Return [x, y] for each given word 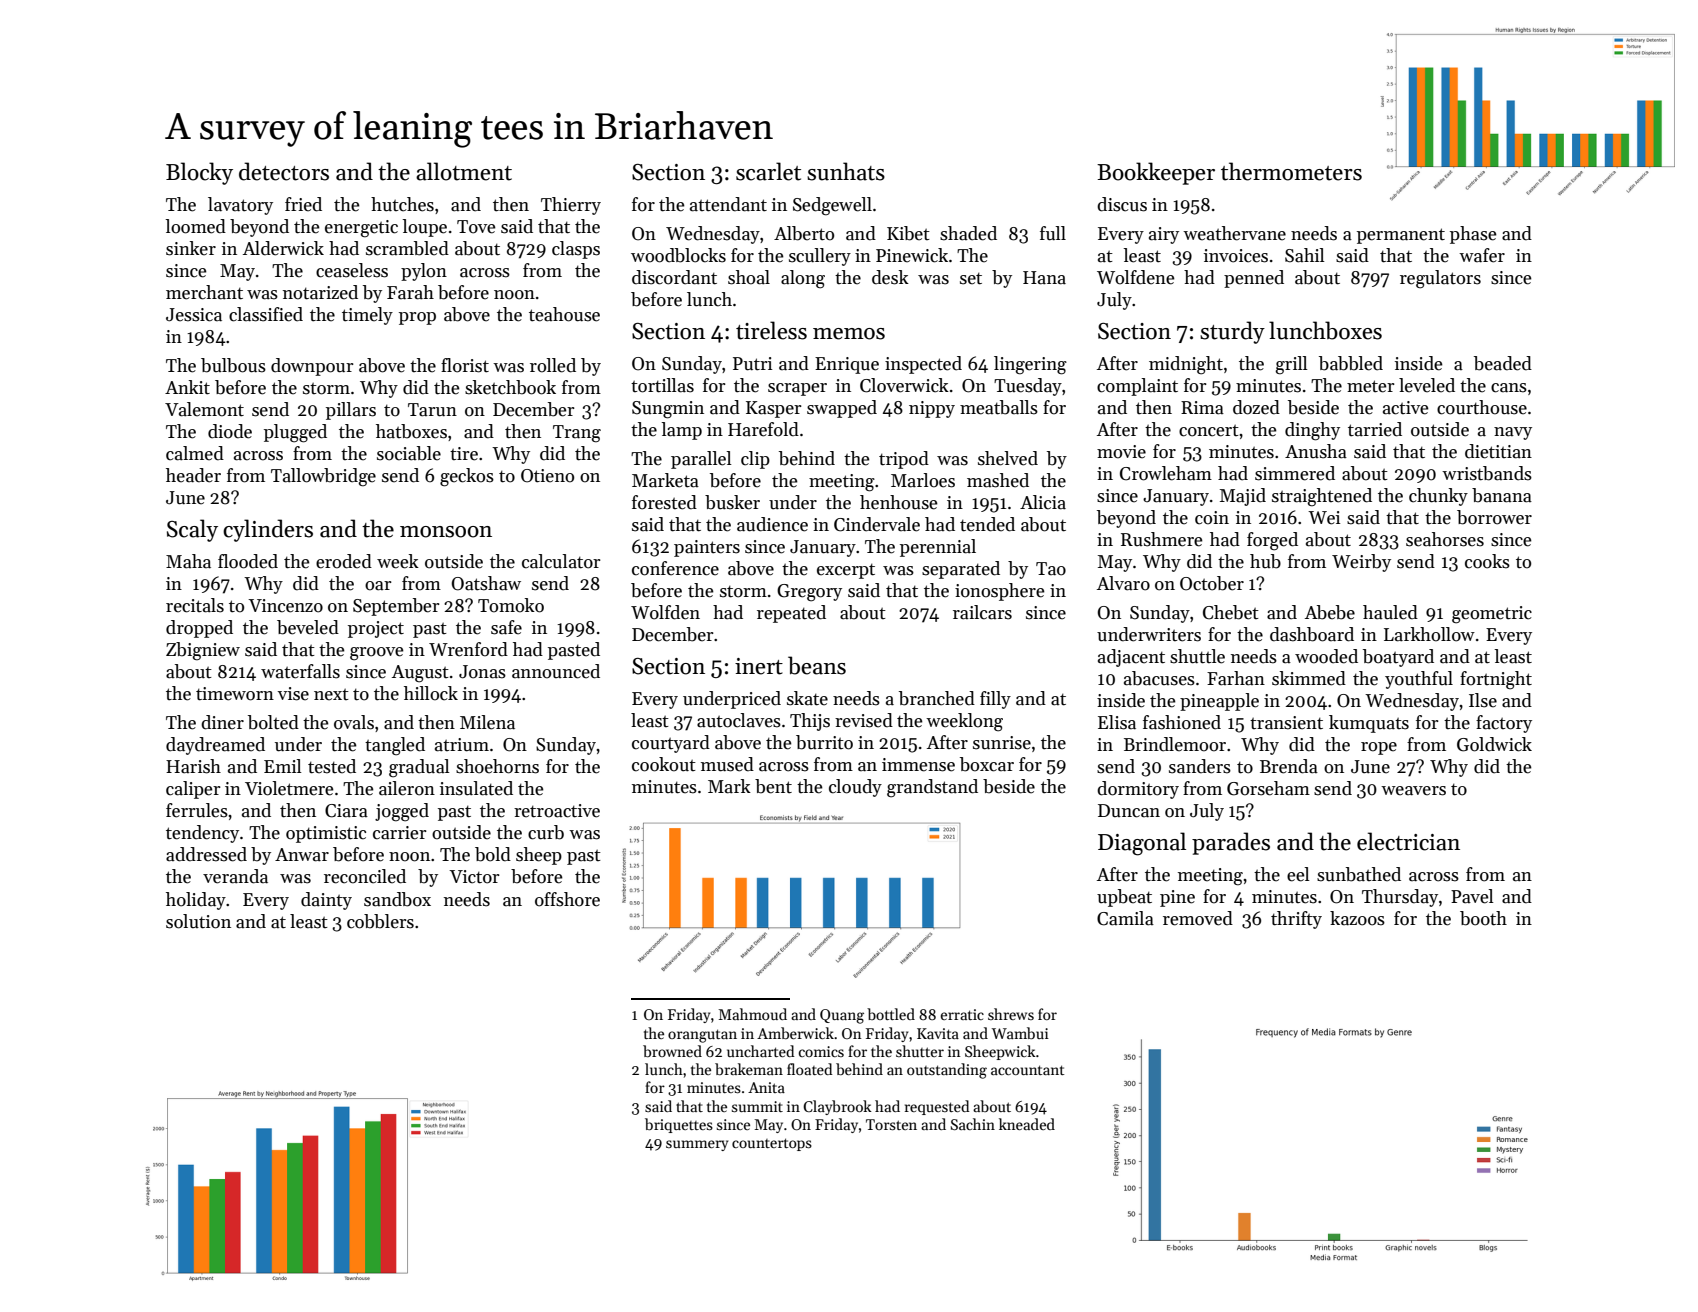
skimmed [1309, 678]
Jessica [194, 315]
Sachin [973, 1124]
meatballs [999, 407]
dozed [1256, 407]
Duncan [1129, 811]
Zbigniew [203, 651]
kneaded [1027, 1124]
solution [198, 921]
